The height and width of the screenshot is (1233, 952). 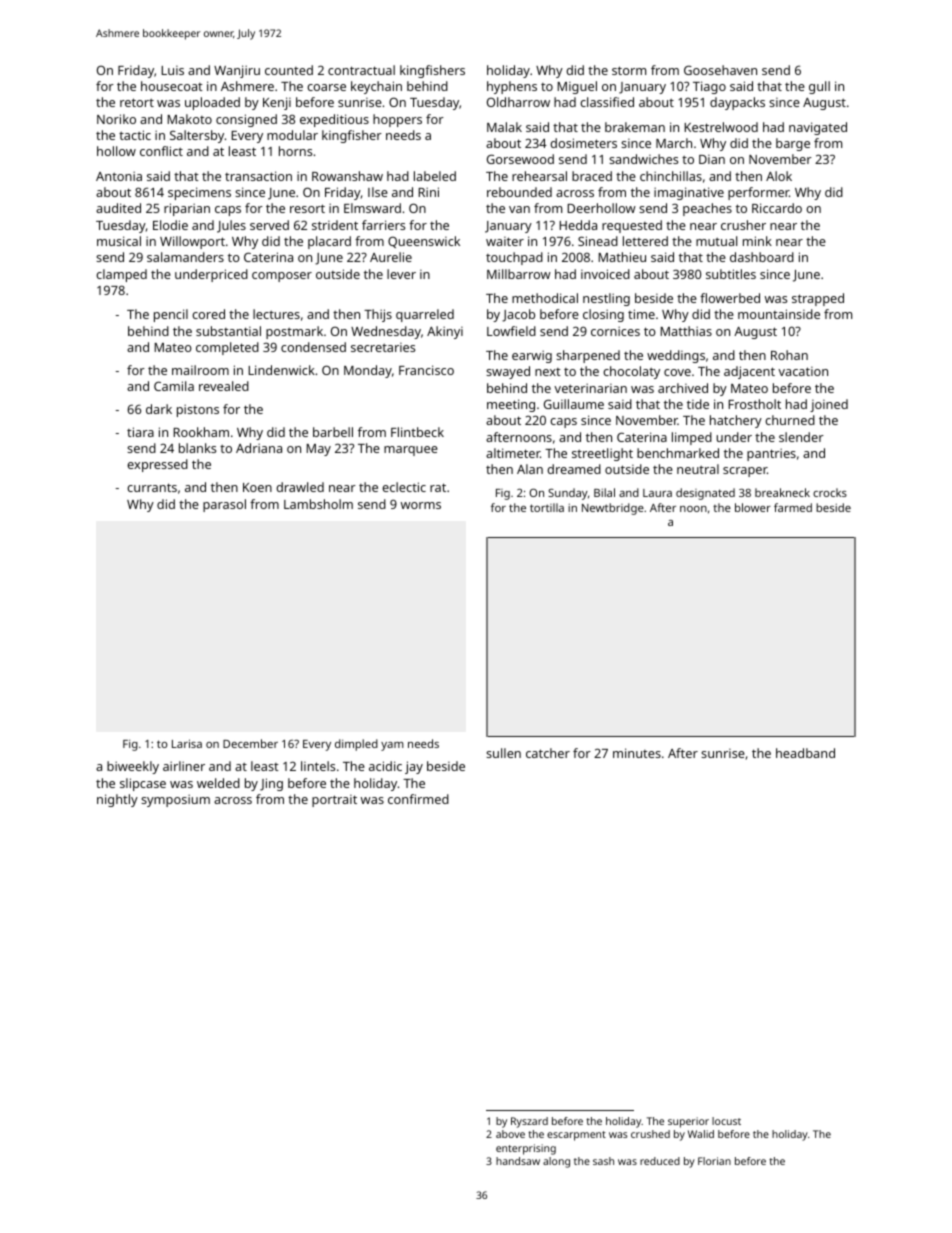 What do you see at coordinates (720, 70) in the screenshot?
I see `Goosehaven` at bounding box center [720, 70].
